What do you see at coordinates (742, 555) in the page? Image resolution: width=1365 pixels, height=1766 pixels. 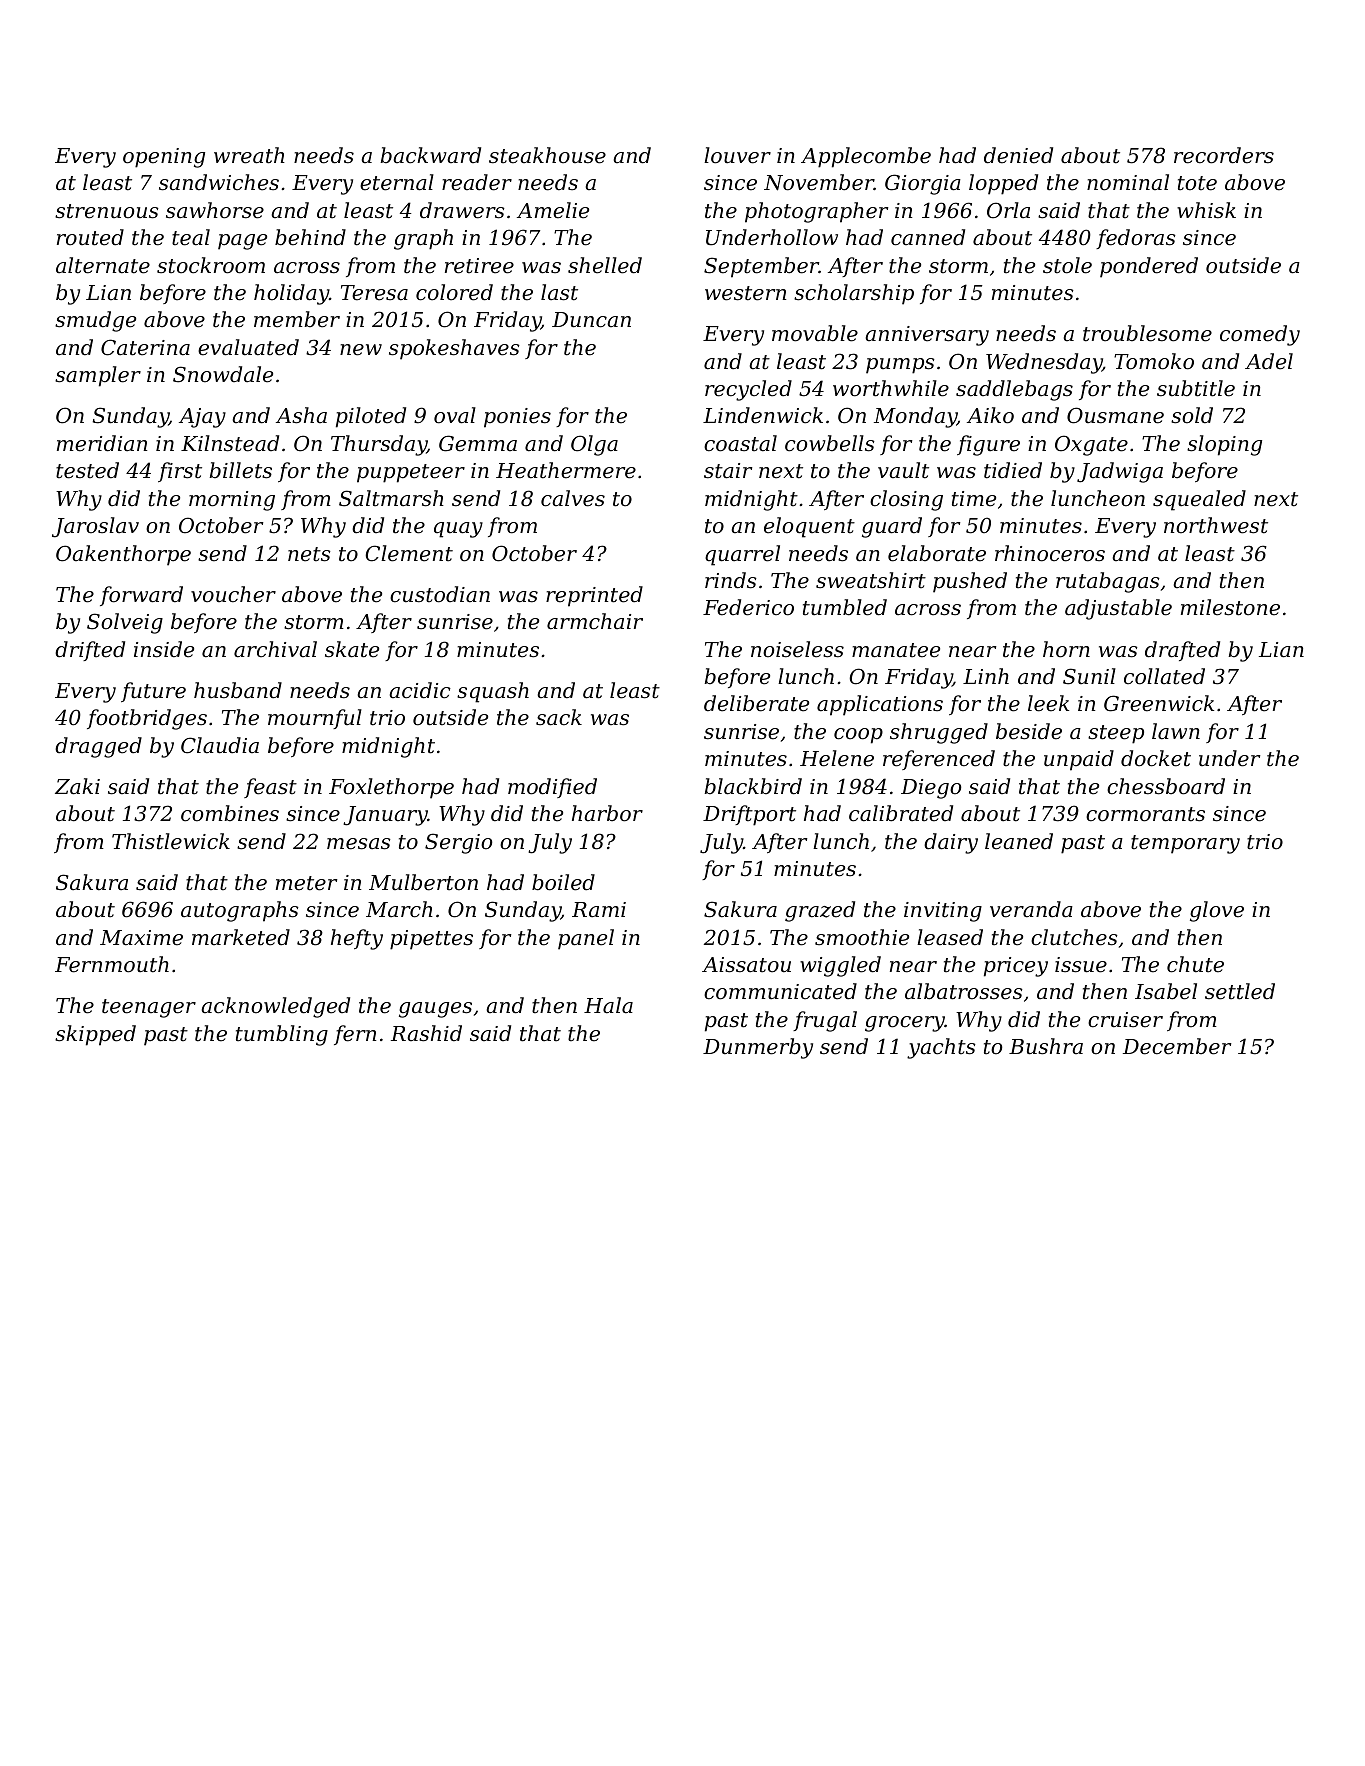 I see `quarrel` at bounding box center [742, 555].
